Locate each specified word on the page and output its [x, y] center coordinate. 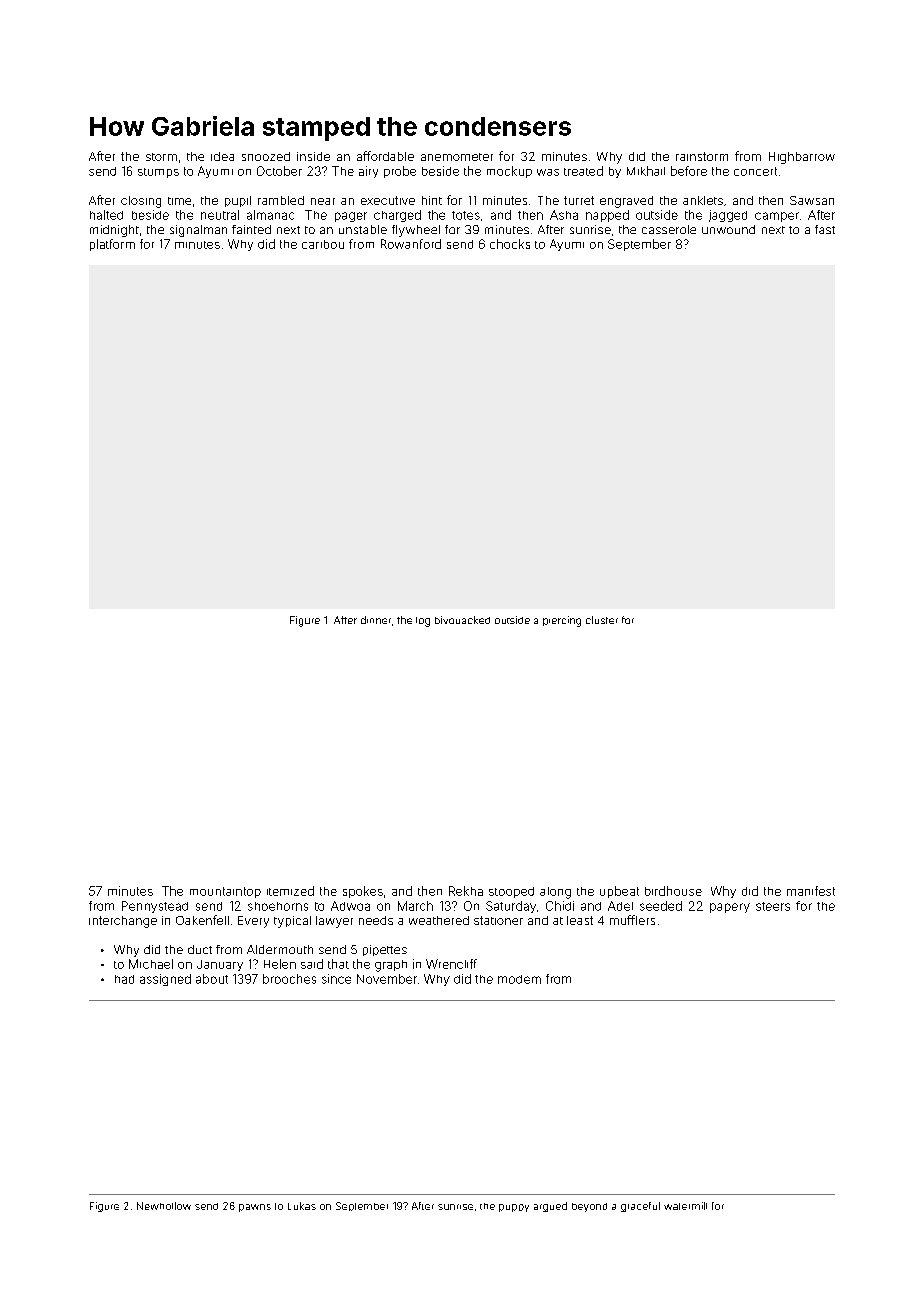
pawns [255, 1208]
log [423, 622]
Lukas [302, 1206]
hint [432, 200]
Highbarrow [802, 158]
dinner [376, 620]
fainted [251, 229]
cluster [602, 620]
